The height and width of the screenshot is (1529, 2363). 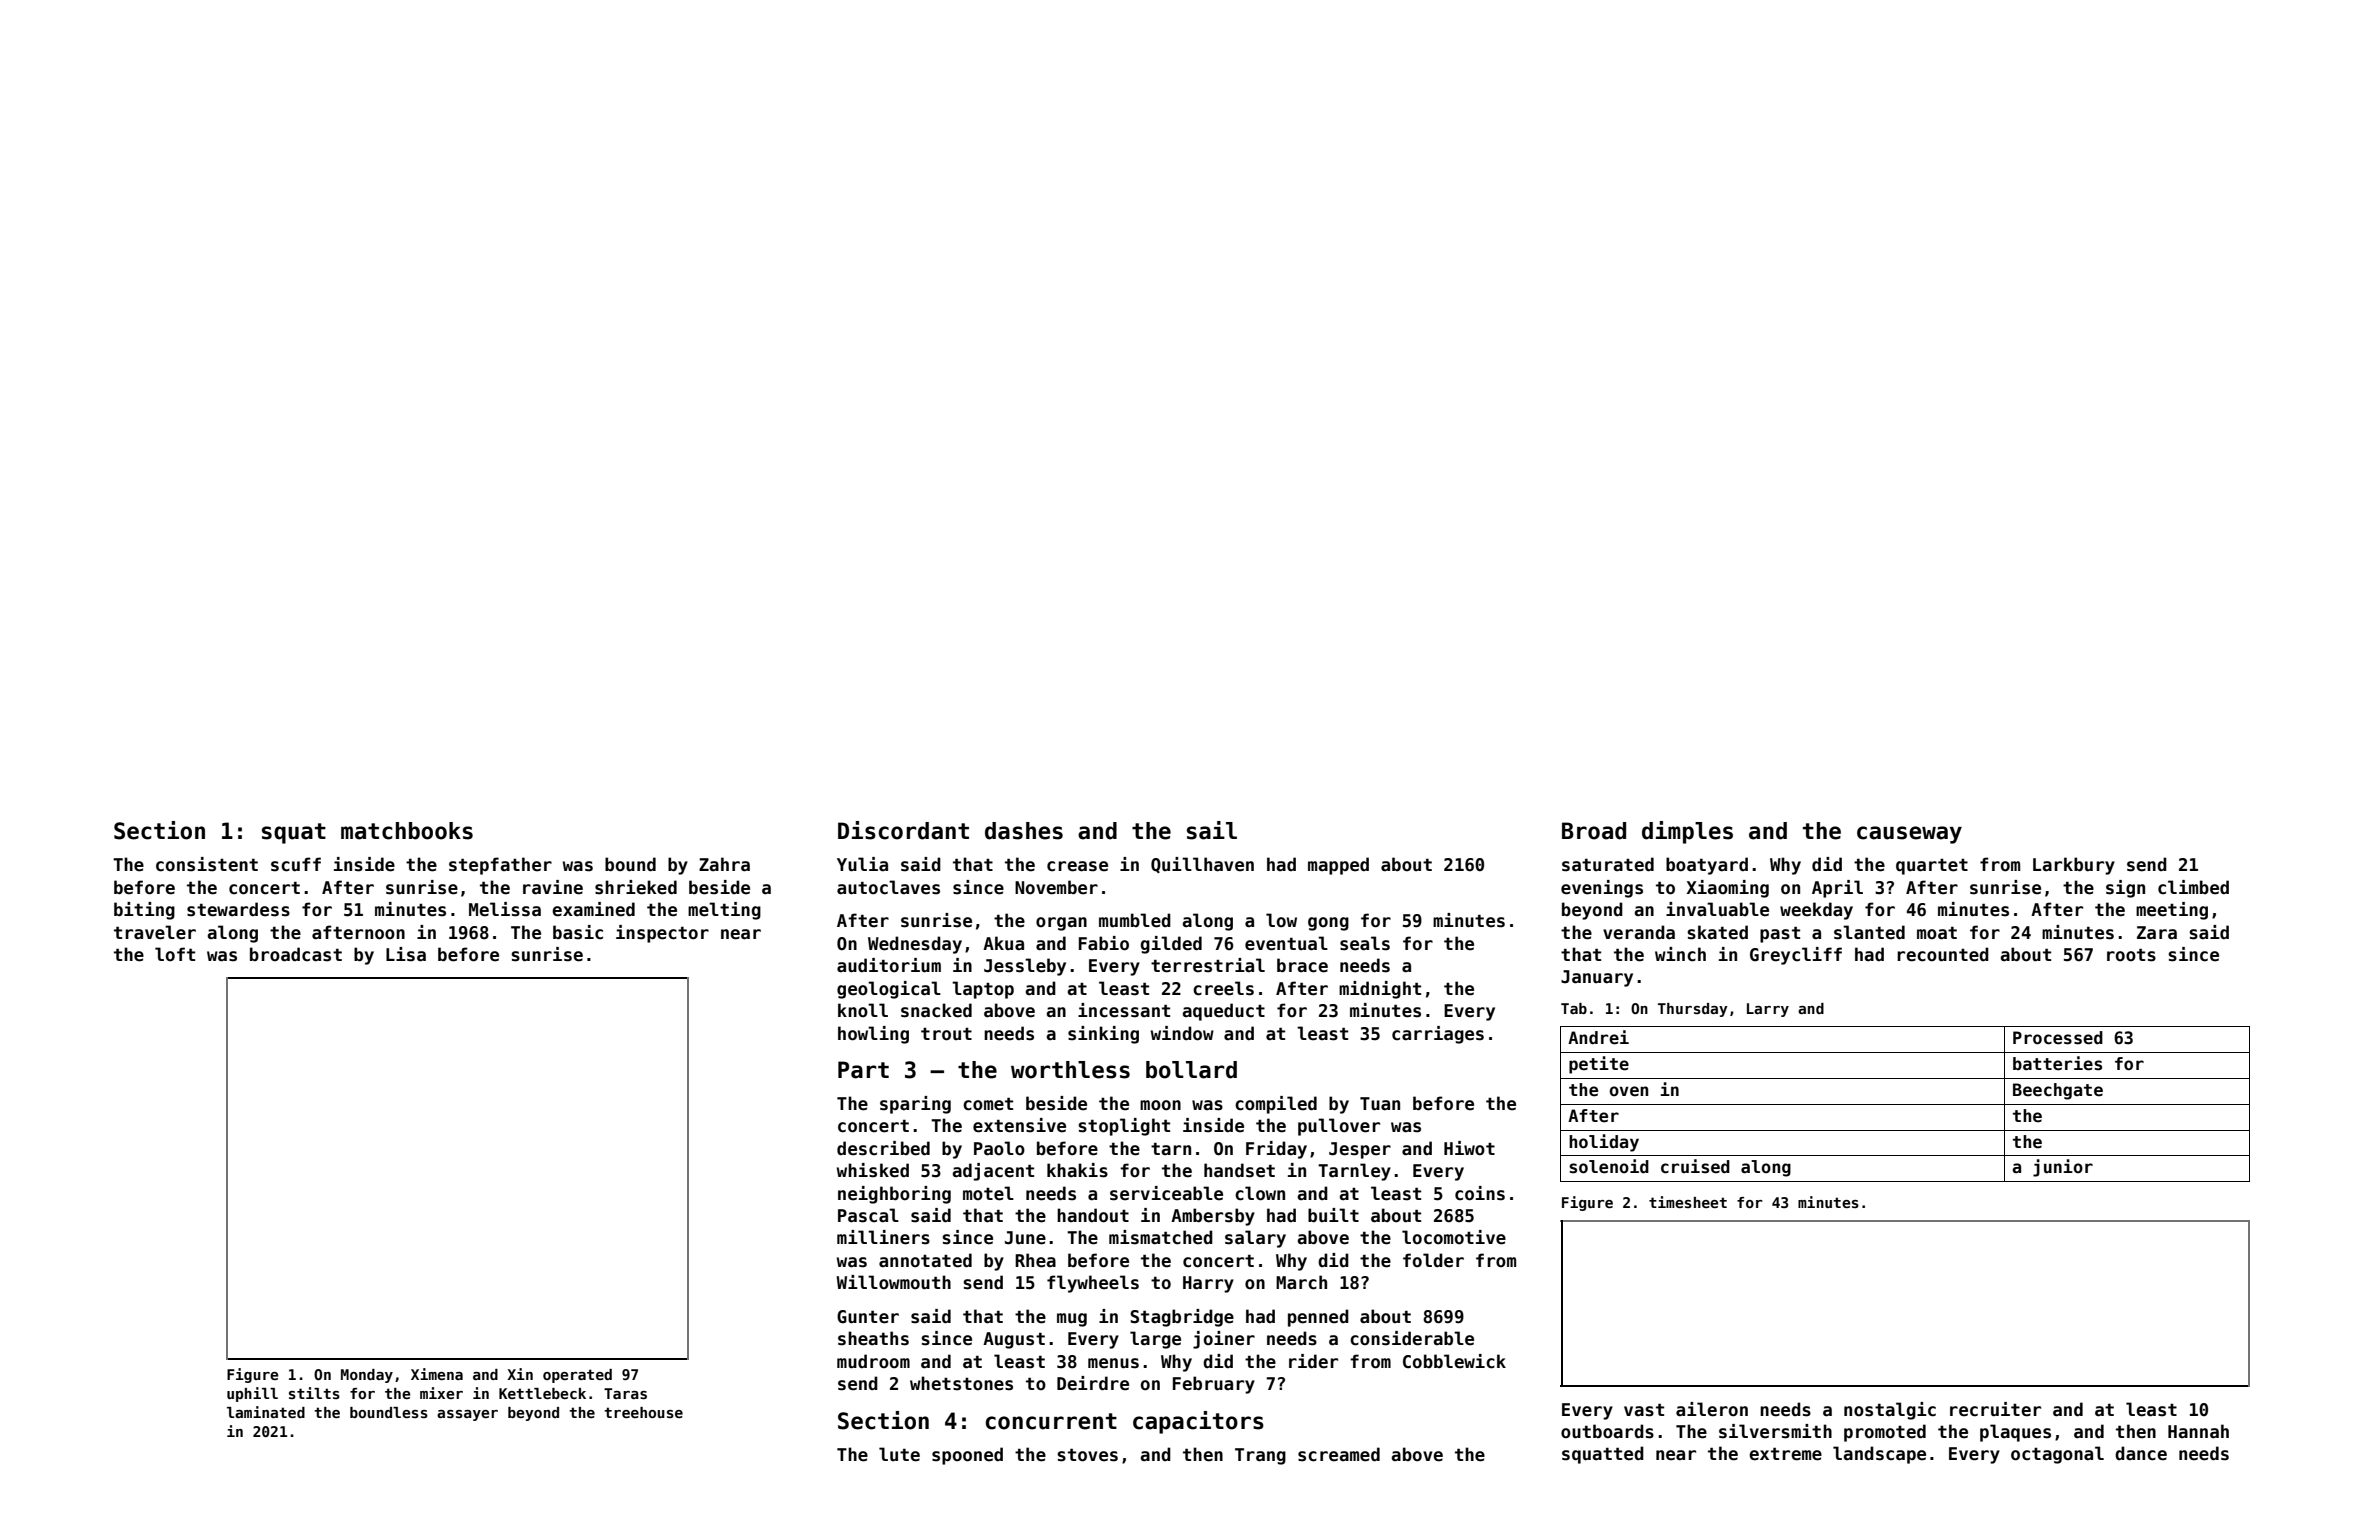 I want to click on Willowmouth, so click(x=893, y=1282).
